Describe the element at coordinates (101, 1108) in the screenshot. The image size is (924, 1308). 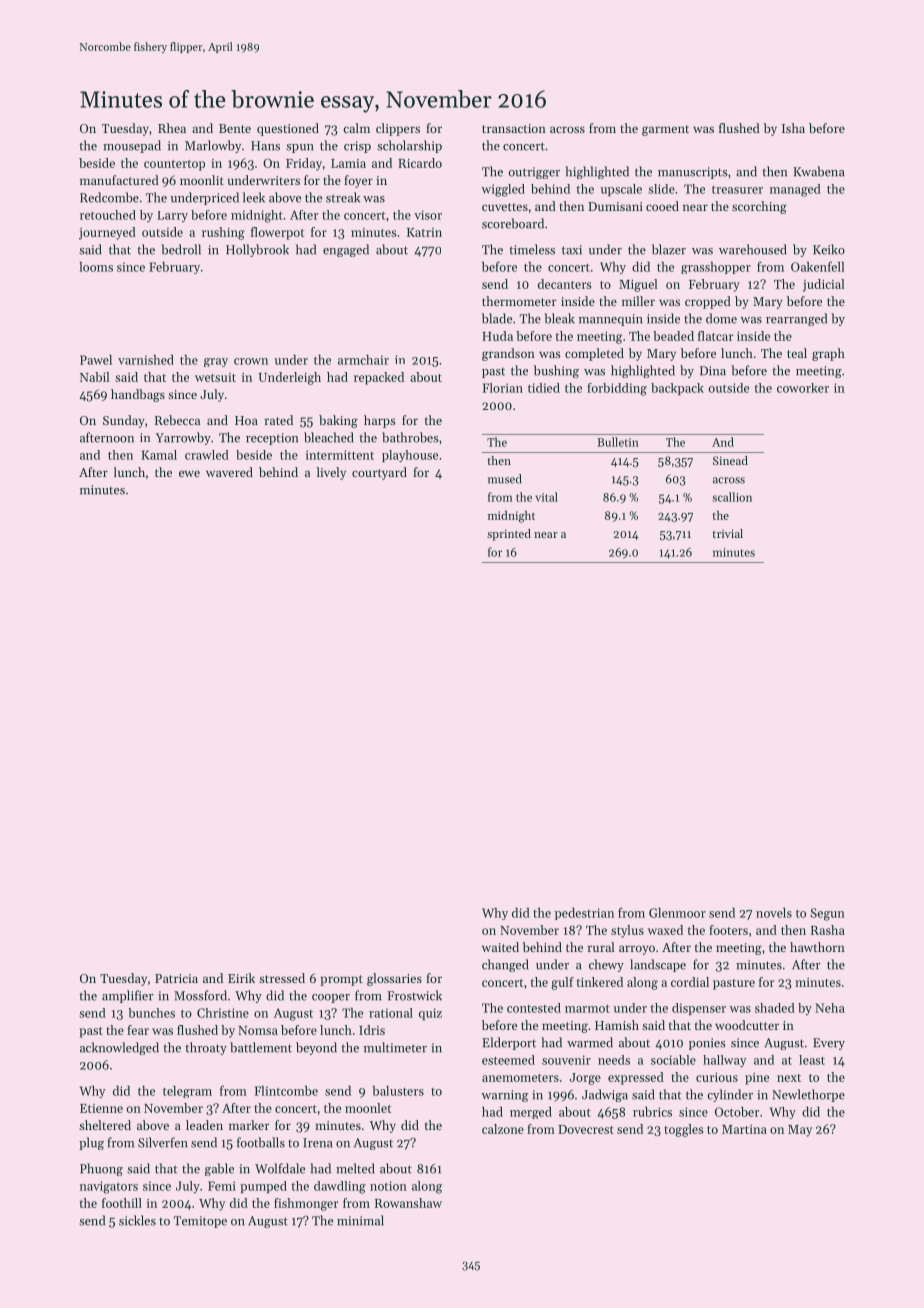
I see `Etienne` at that location.
